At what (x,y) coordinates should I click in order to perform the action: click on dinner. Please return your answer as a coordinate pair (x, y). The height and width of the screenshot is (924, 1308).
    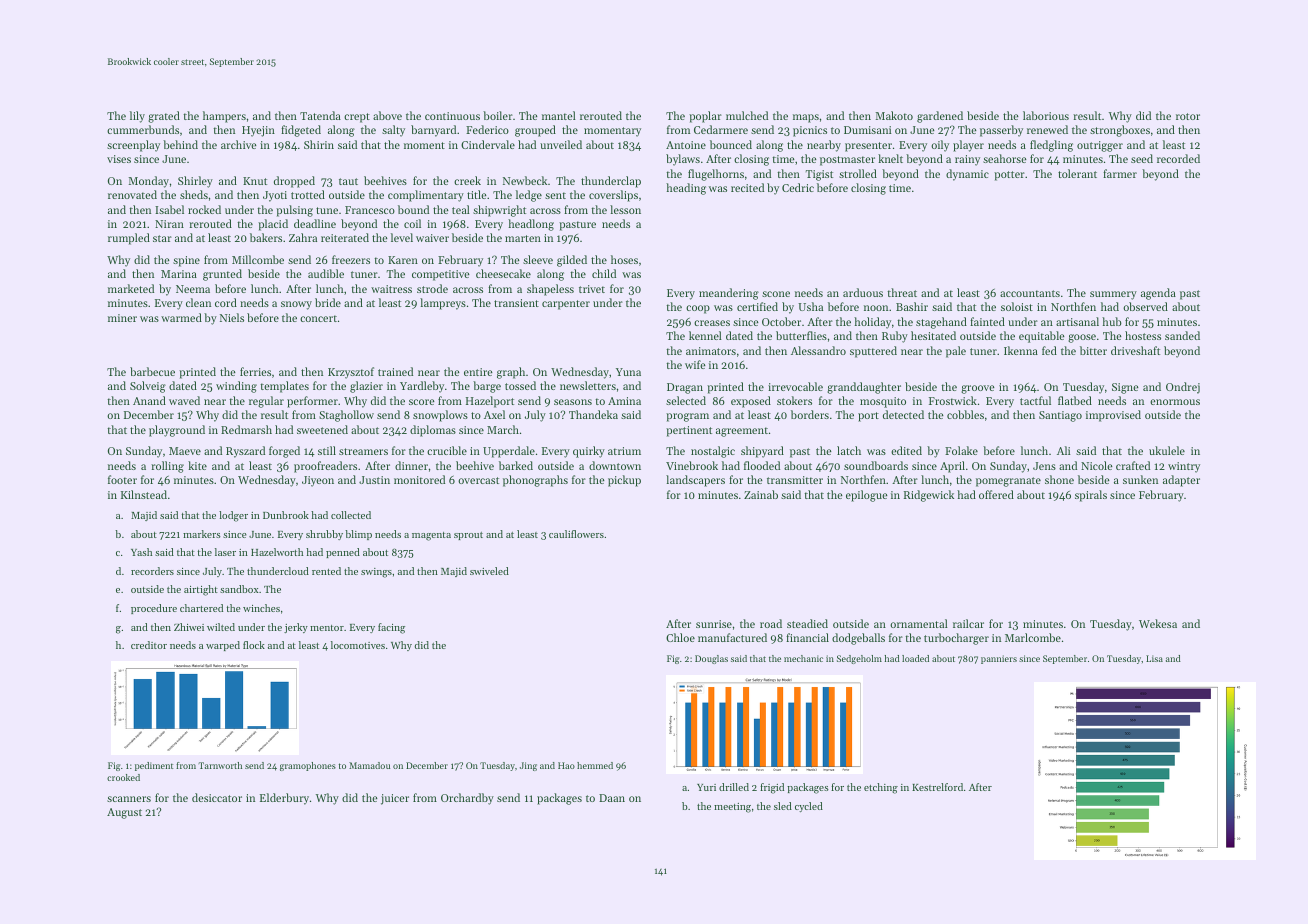
    Looking at the image, I should click on (411, 465).
